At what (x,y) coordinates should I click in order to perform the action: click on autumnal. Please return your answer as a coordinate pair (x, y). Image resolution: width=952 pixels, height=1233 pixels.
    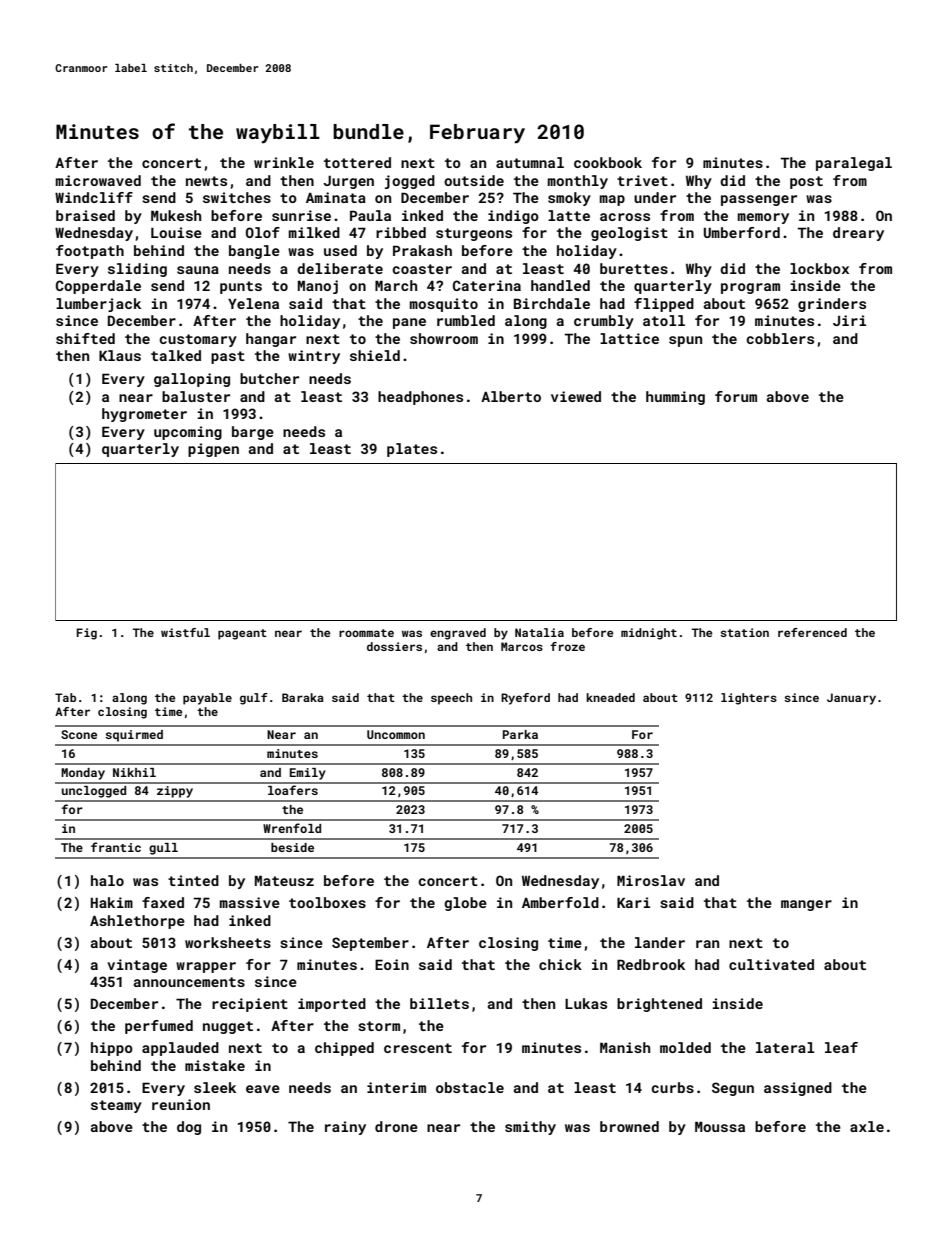
    Looking at the image, I should click on (530, 162).
